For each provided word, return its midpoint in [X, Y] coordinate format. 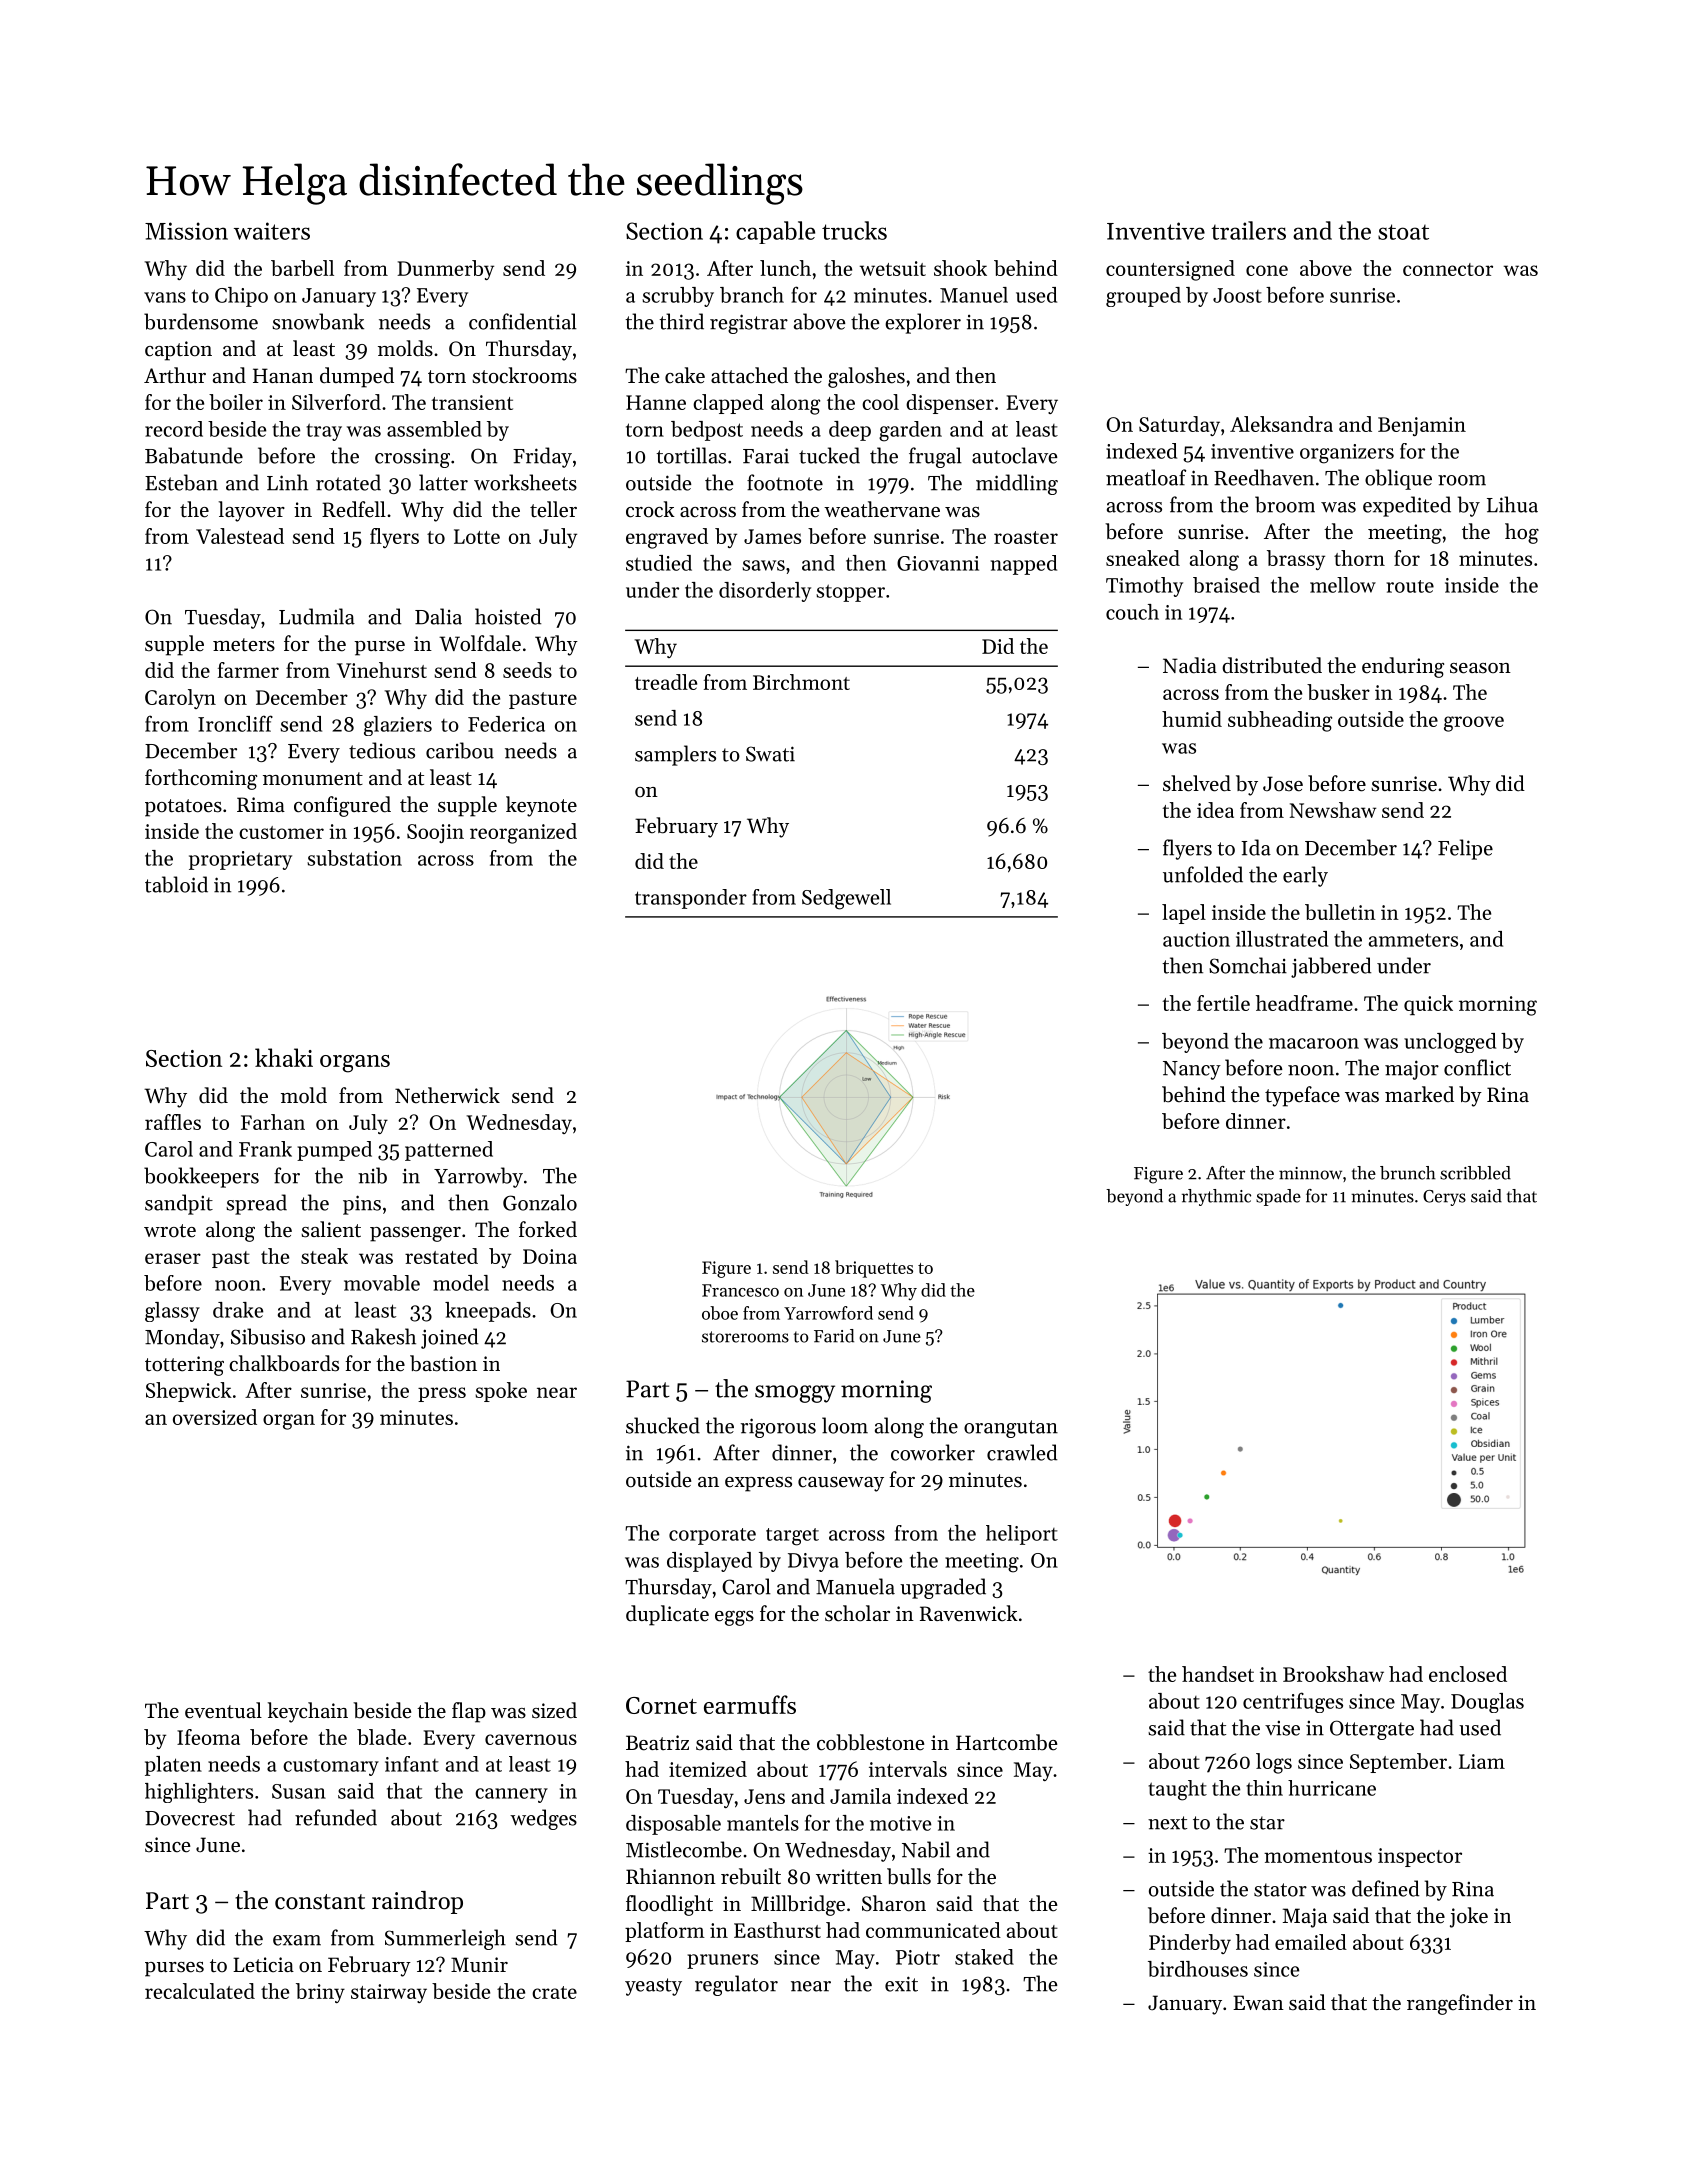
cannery [511, 1795]
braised [1226, 585]
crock [650, 509]
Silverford [336, 402]
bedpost [707, 431]
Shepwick [189, 1392]
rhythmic [1216, 1197]
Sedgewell [846, 899]
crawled [1022, 1452]
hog [1522, 533]
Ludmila [317, 616]
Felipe [1465, 849]
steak [324, 1256]
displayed [709, 1562]
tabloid [176, 884]
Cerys [1444, 1198]
